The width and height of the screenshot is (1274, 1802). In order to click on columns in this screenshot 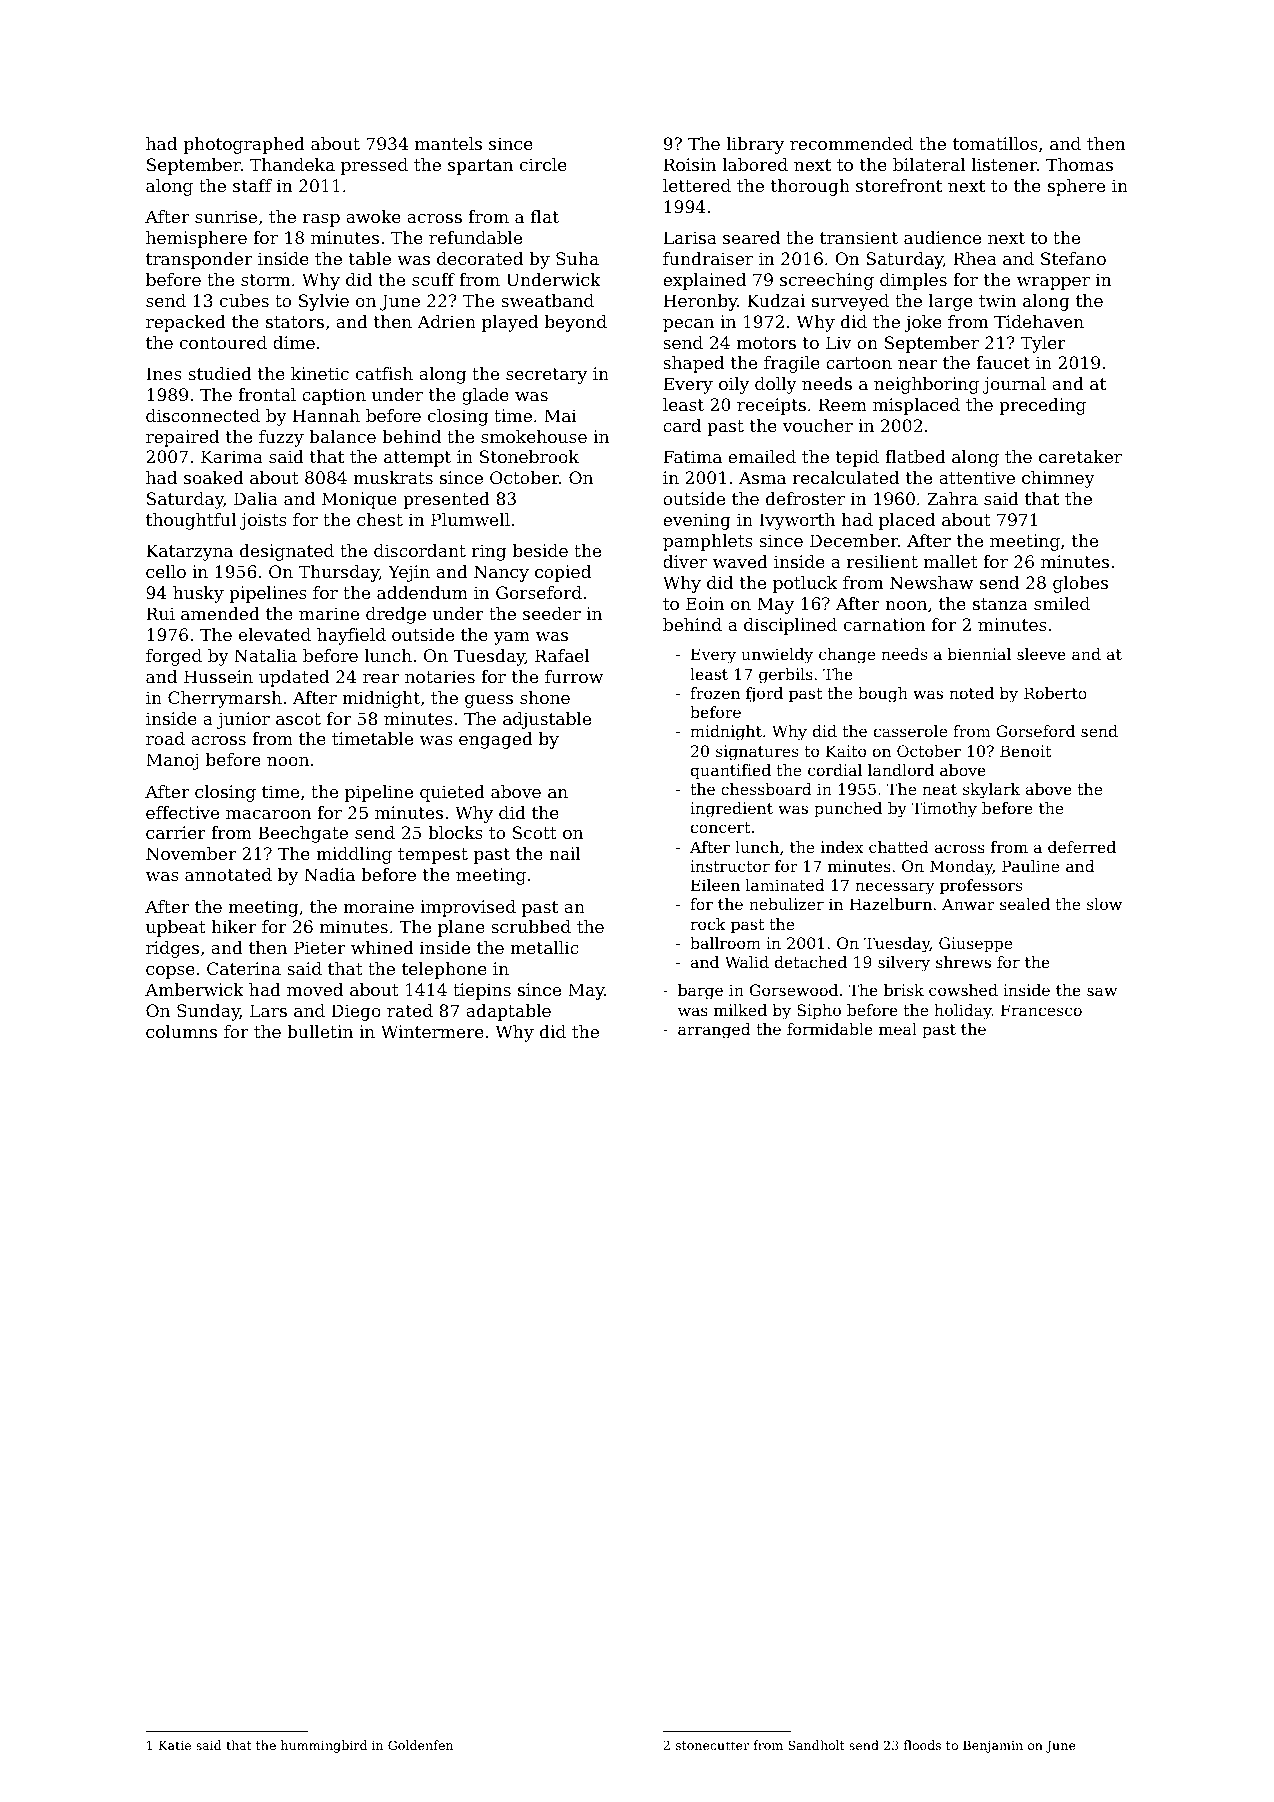, I will do `click(181, 1031)`.
